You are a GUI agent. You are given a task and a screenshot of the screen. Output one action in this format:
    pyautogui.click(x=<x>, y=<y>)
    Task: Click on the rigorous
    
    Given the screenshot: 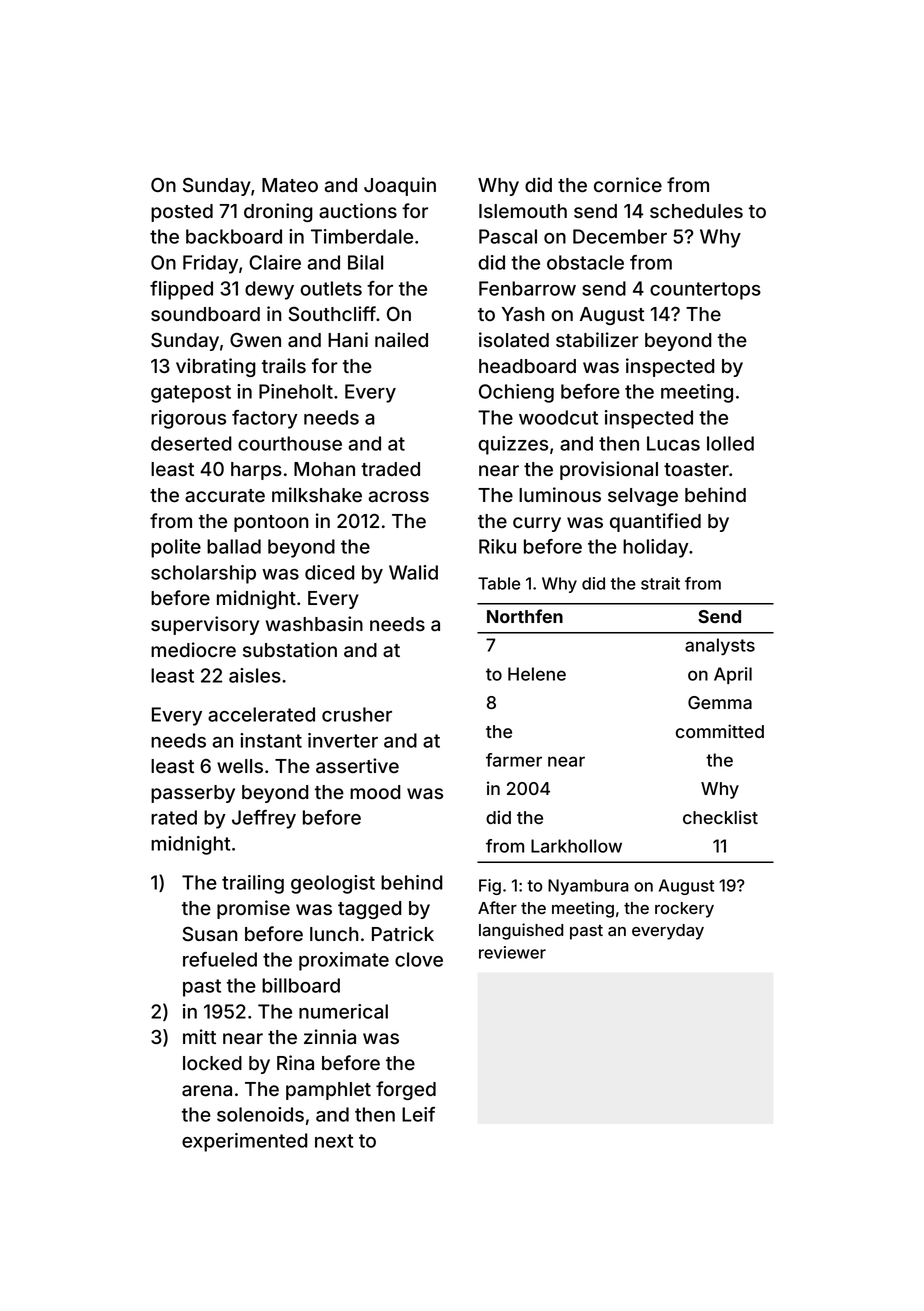 What is the action you would take?
    pyautogui.click(x=188, y=419)
